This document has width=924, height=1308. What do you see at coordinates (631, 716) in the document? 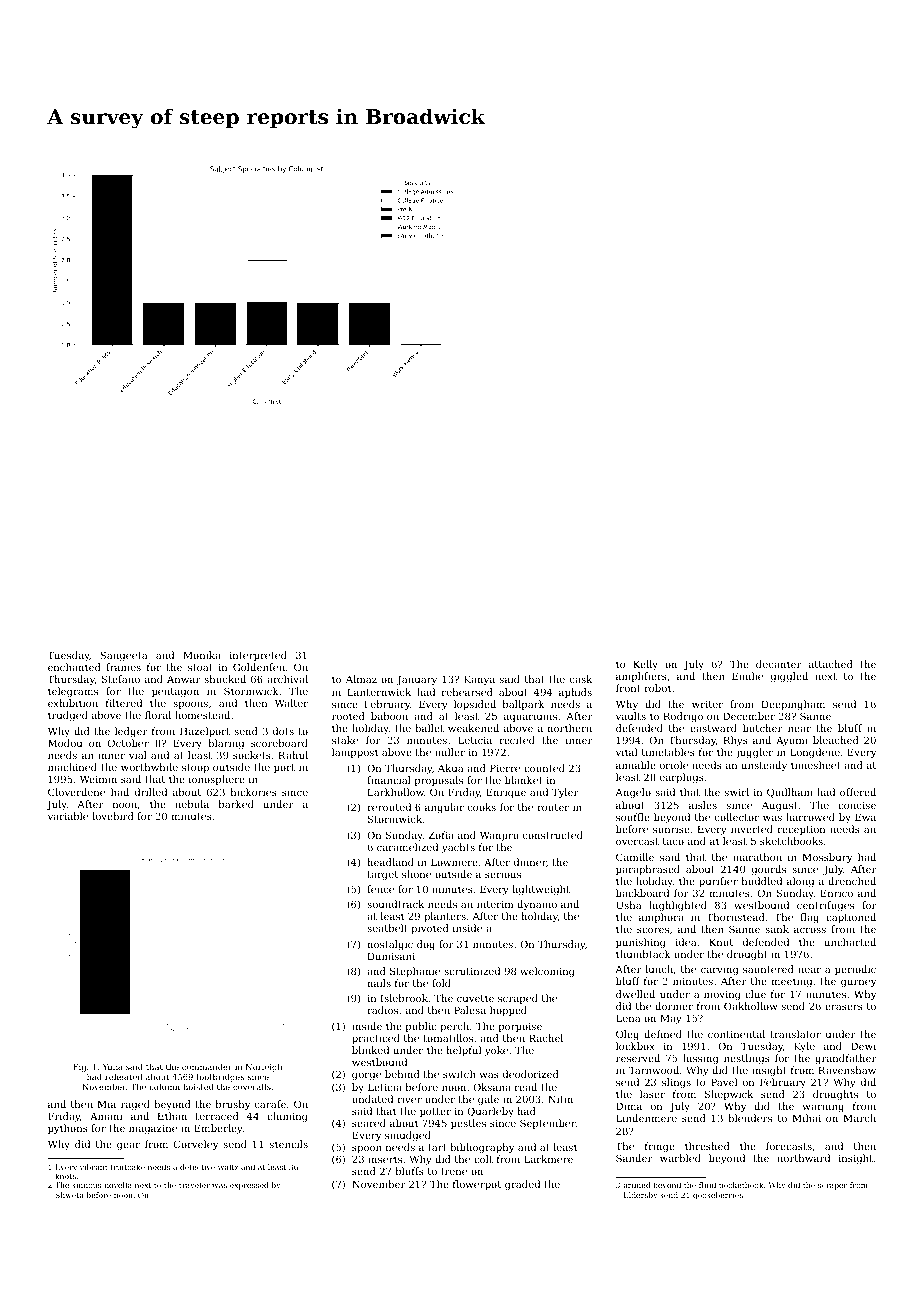
I see `vaults` at bounding box center [631, 716].
